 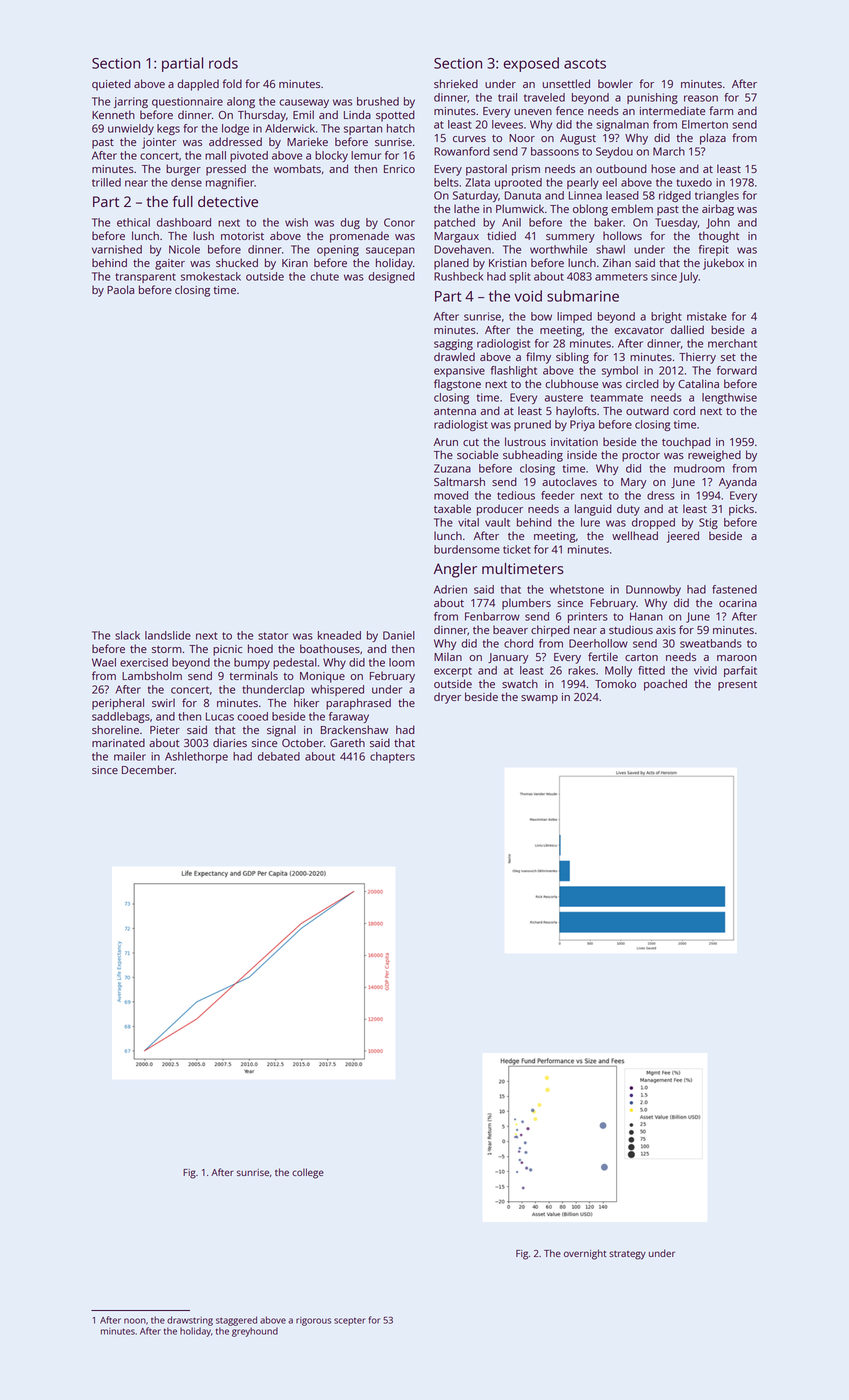 I want to click on lengthwise, so click(x=729, y=398).
